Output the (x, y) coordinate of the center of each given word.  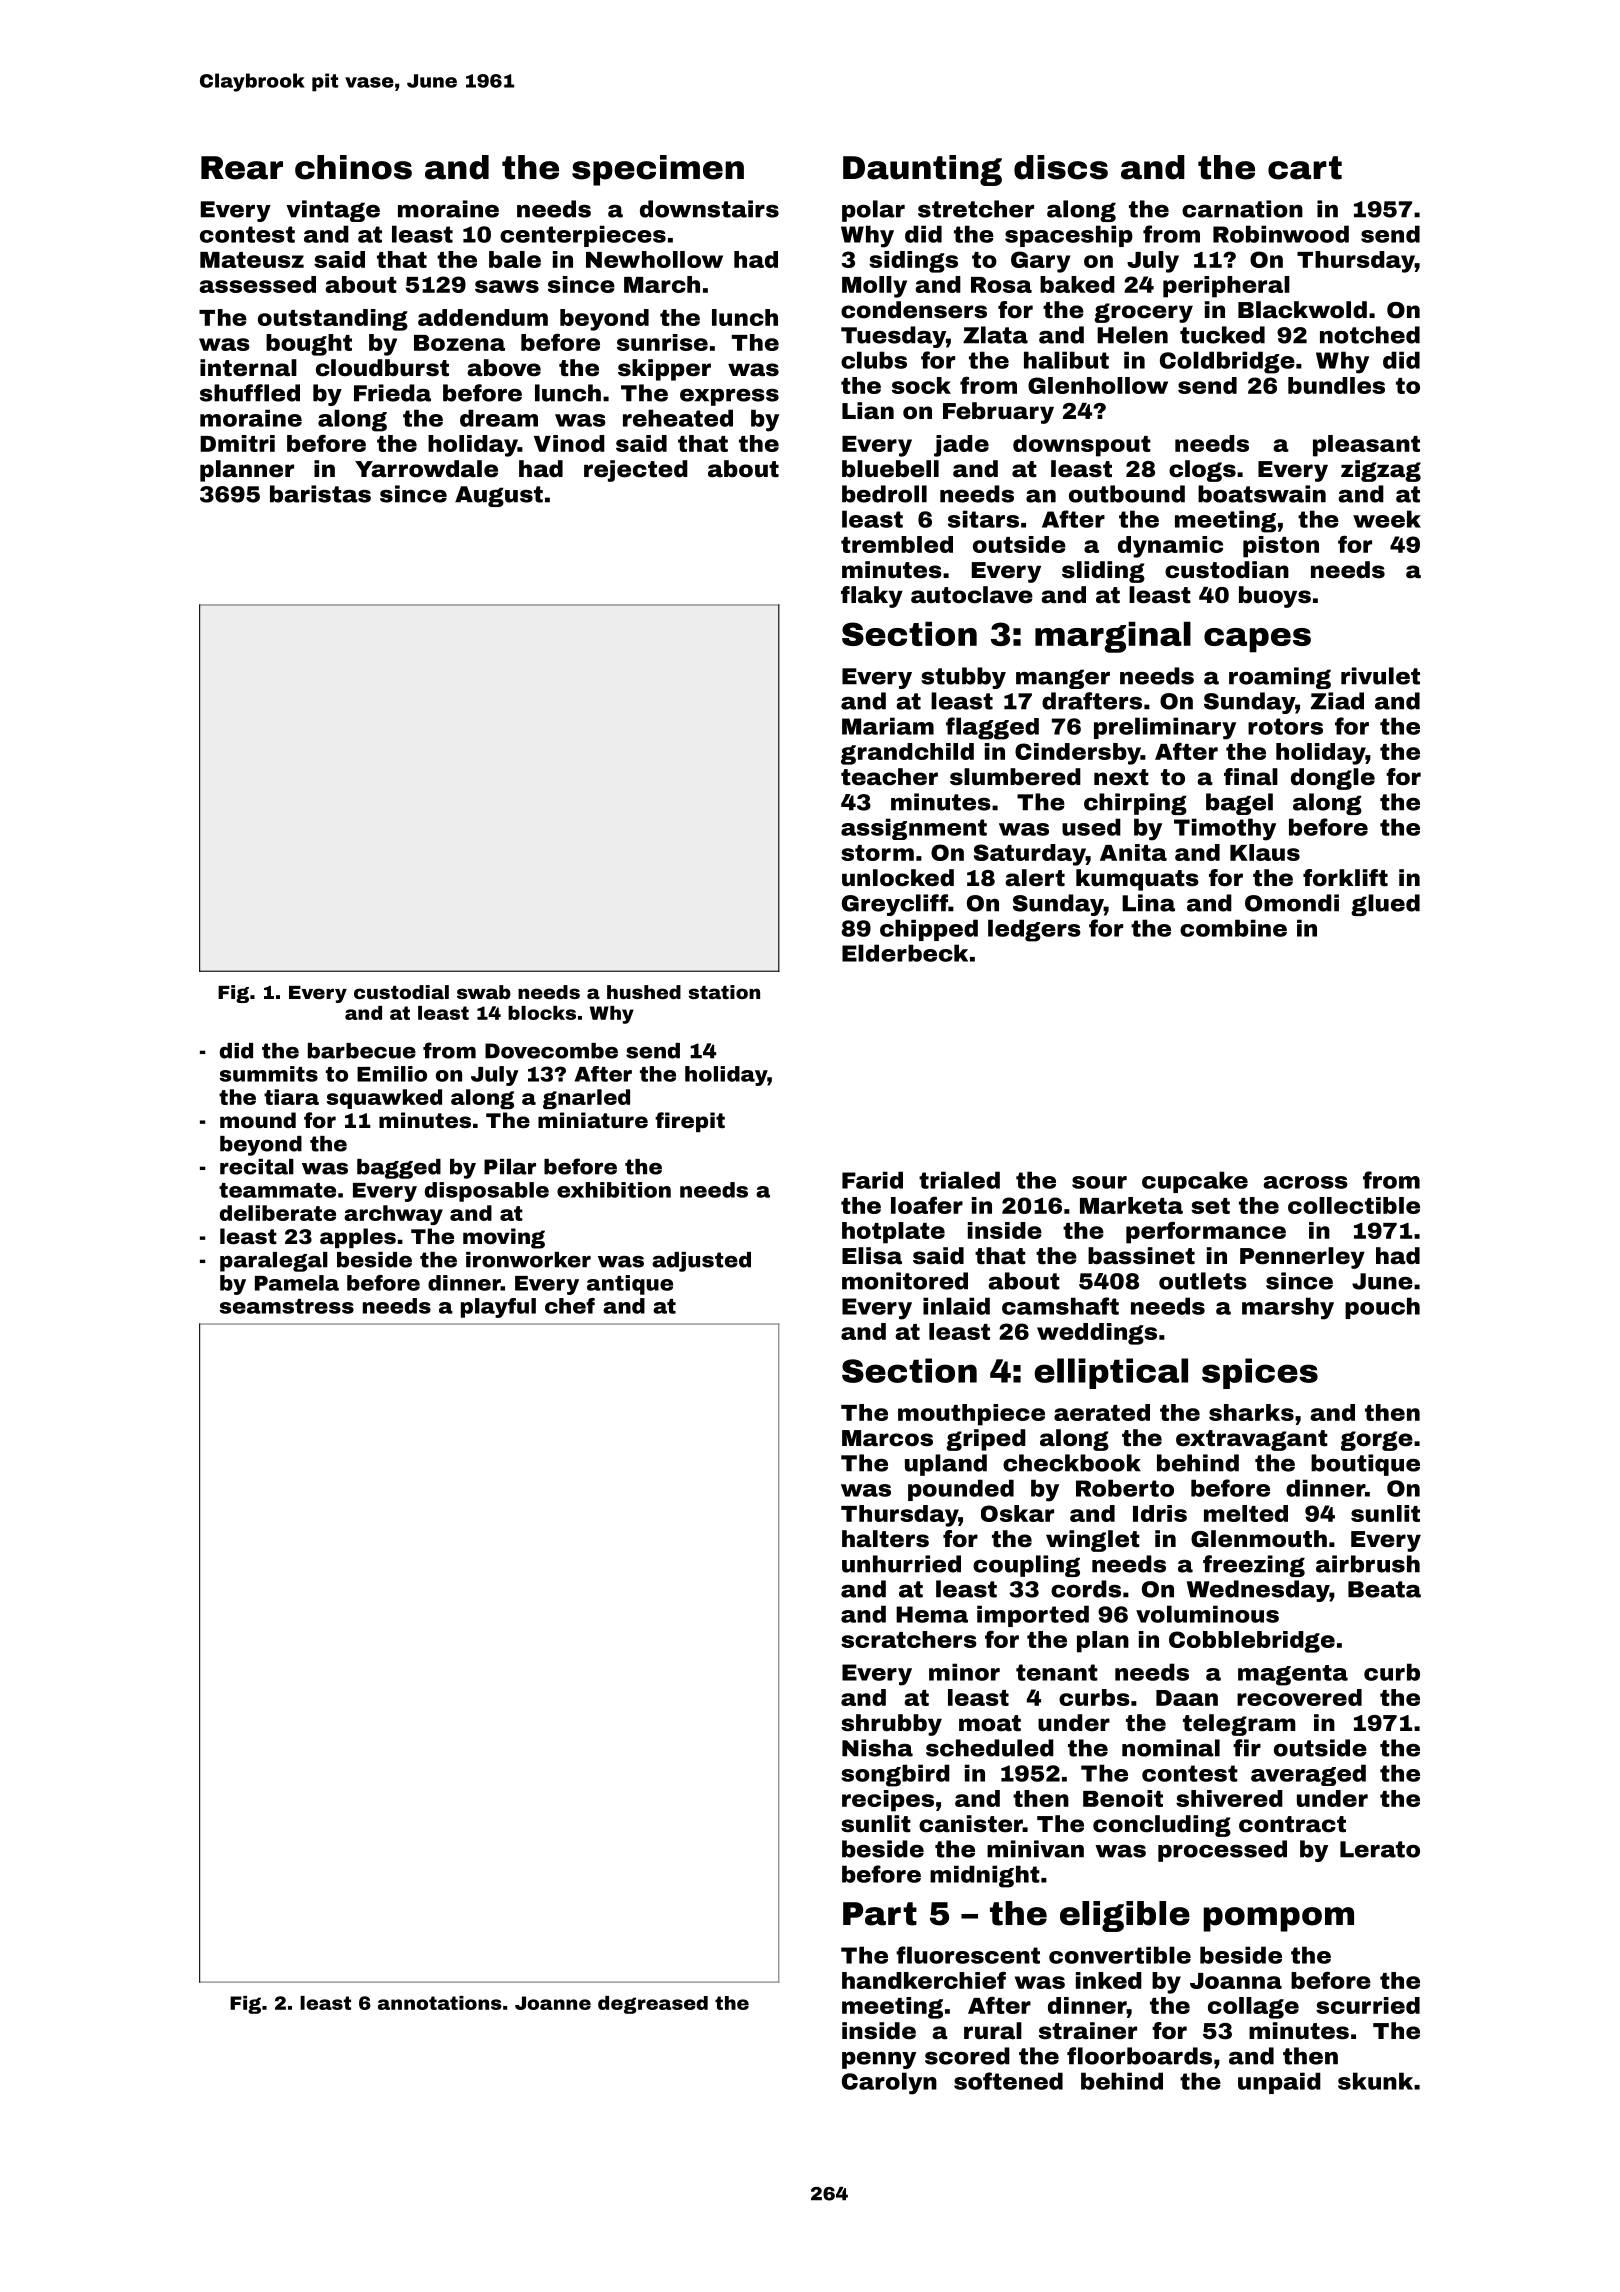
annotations (440, 2003)
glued (1385, 905)
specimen (658, 170)
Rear (242, 168)
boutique (1365, 1465)
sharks (1251, 1412)
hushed (644, 992)
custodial (401, 992)
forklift (1345, 878)
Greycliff (895, 905)
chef (570, 1306)
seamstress (287, 1306)
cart (1305, 168)
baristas (320, 494)
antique (630, 1285)
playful (498, 1308)
